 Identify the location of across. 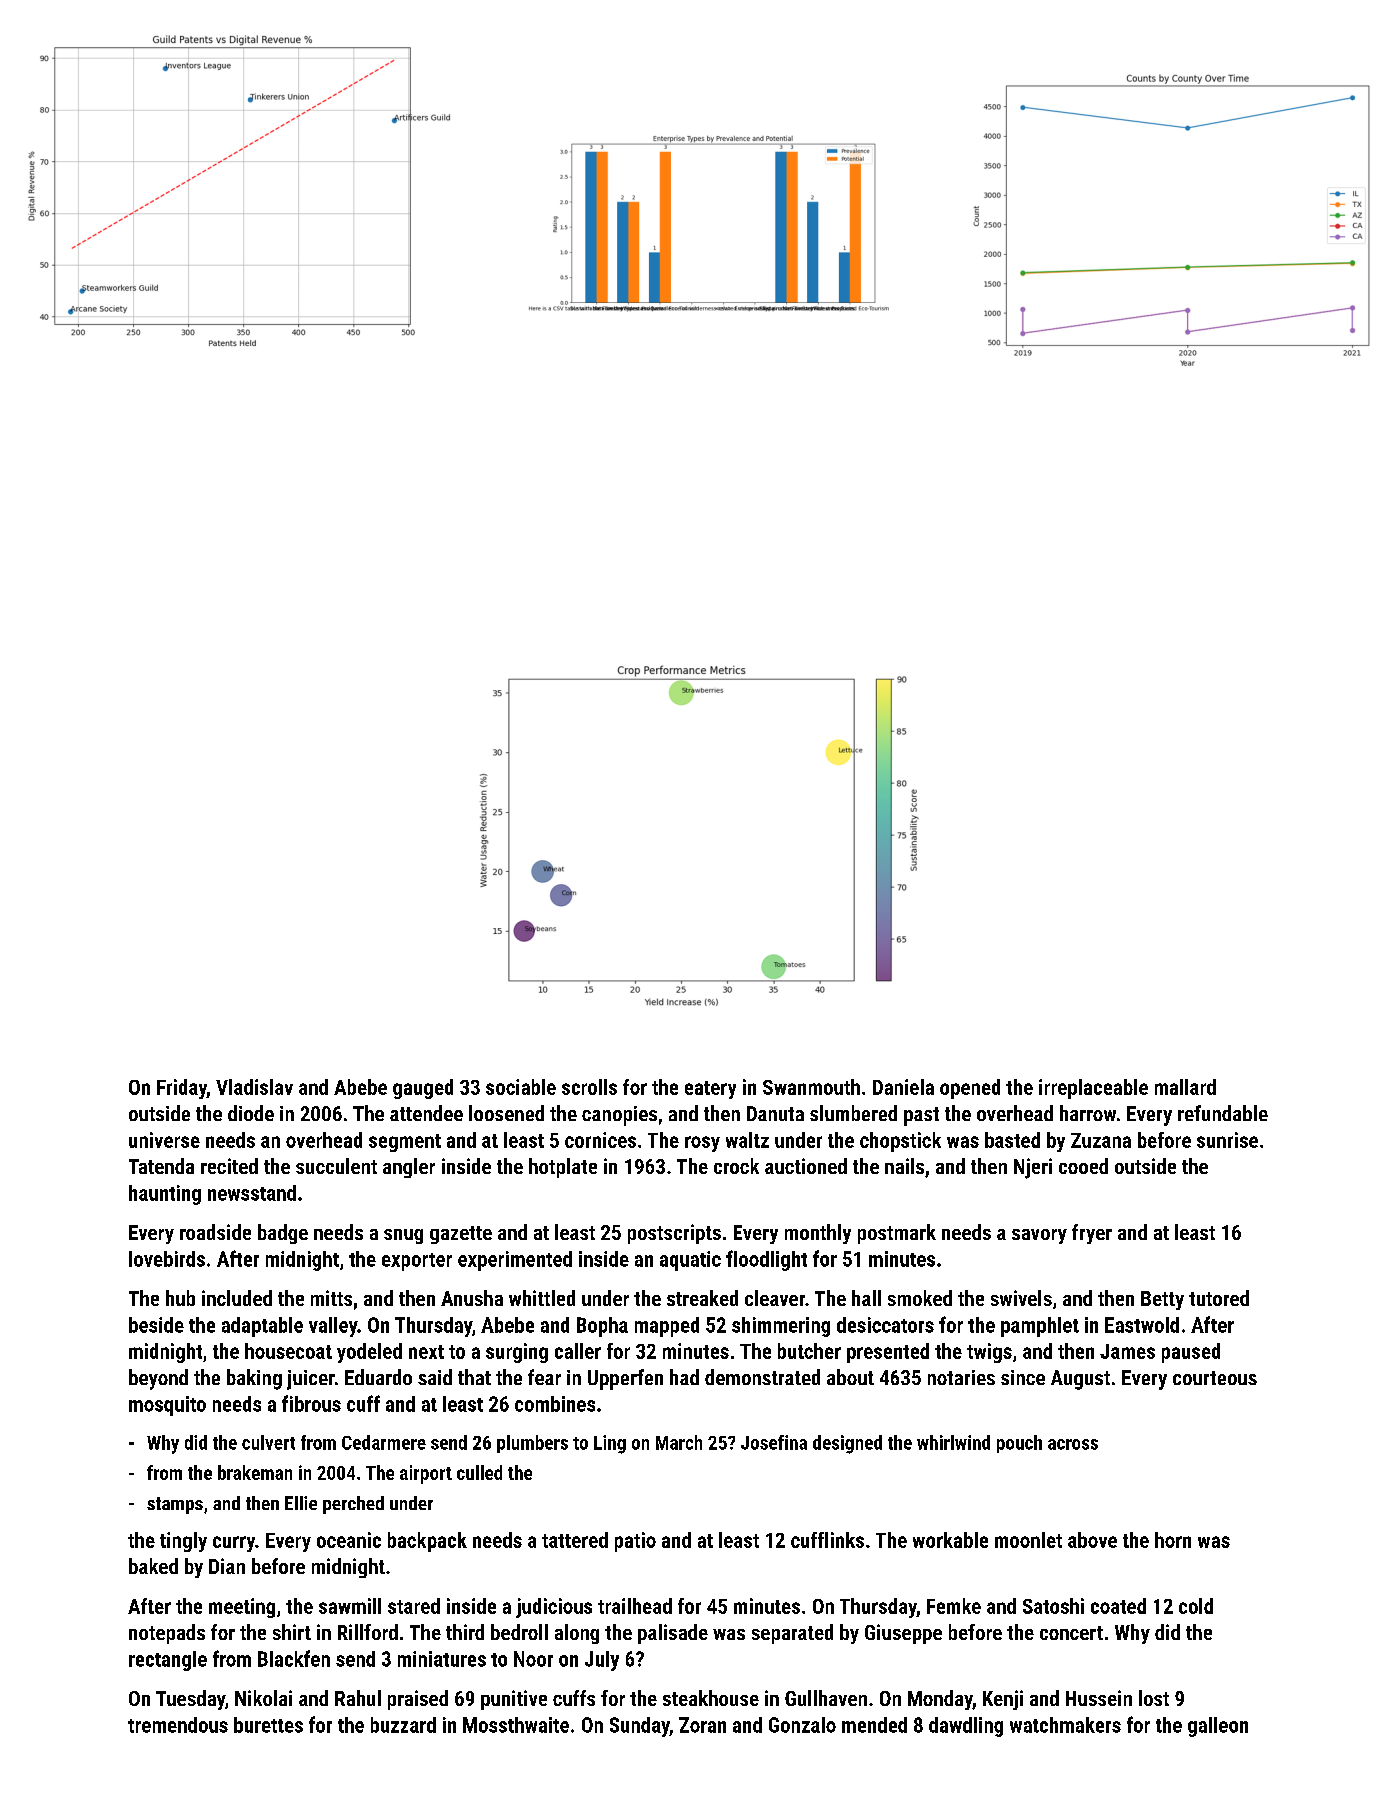
(1073, 1444).
